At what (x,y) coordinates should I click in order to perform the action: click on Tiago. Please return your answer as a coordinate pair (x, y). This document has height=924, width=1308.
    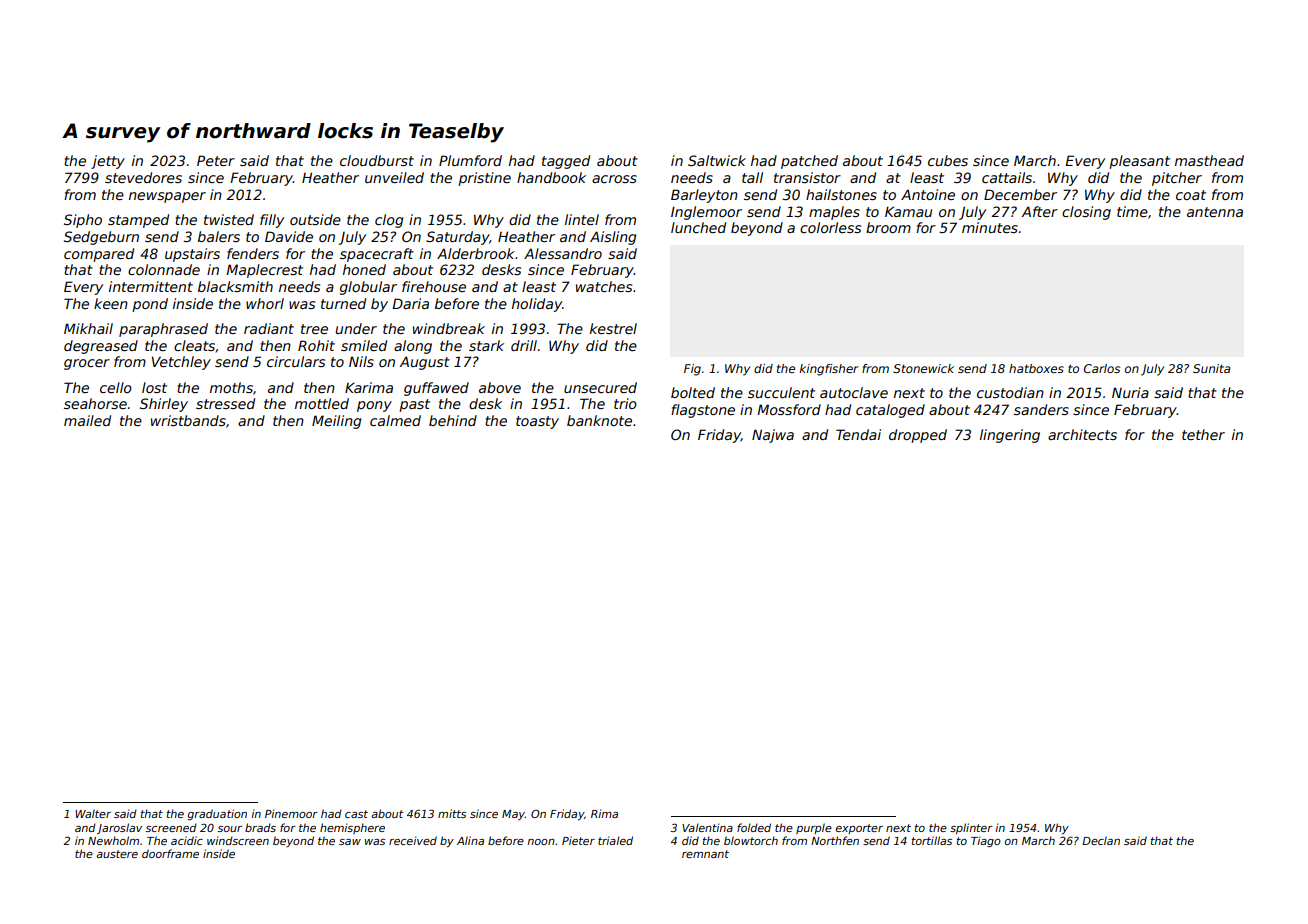
    Looking at the image, I should click on (986, 841).
